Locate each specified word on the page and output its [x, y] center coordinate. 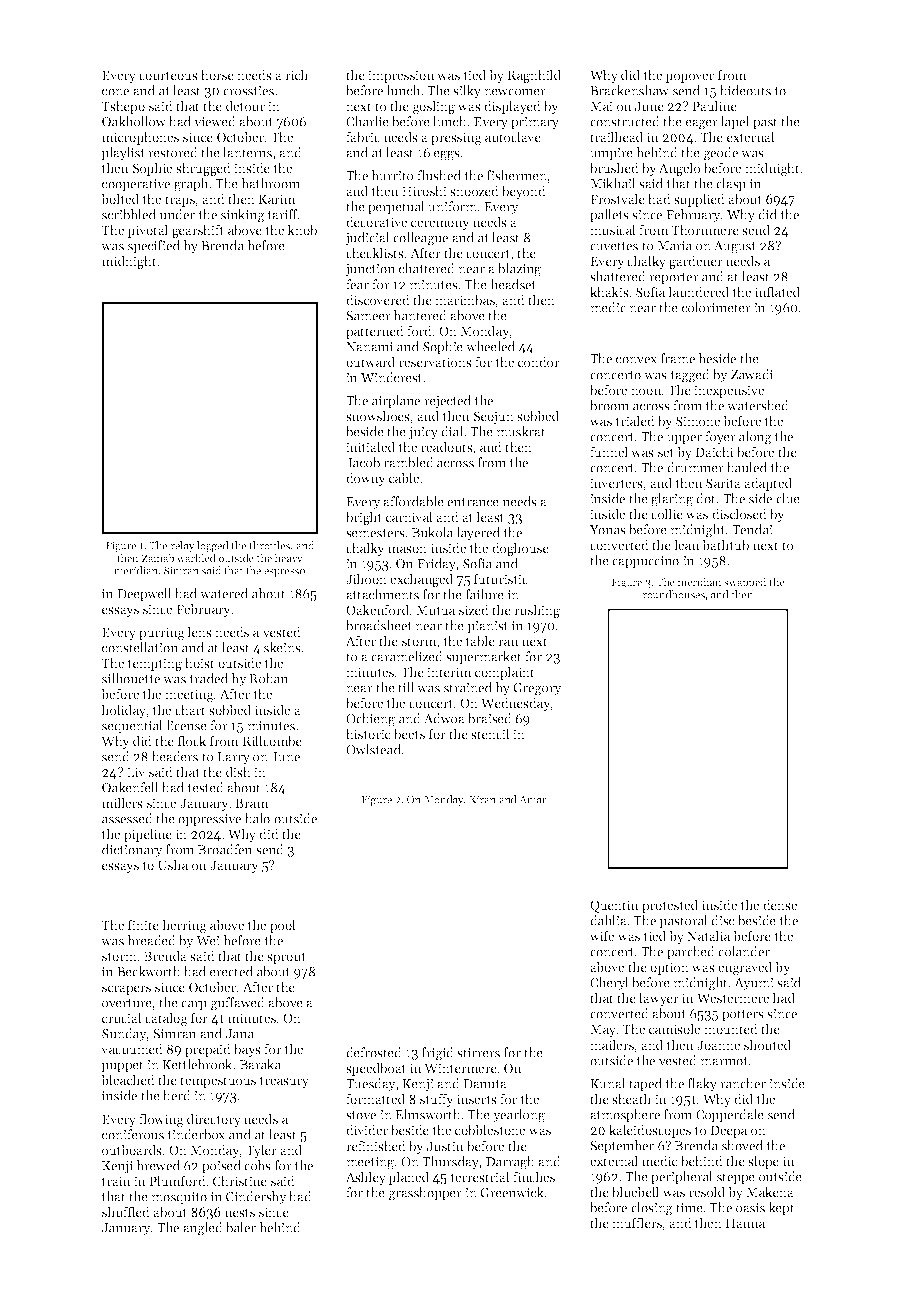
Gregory [537, 689]
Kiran [482, 800]
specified [154, 247]
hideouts [745, 90]
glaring [672, 500]
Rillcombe [272, 740]
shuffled [126, 1211]
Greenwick [512, 1192]
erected [231, 971]
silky [467, 92]
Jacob [363, 462]
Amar [533, 800]
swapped [745, 583]
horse [217, 74]
